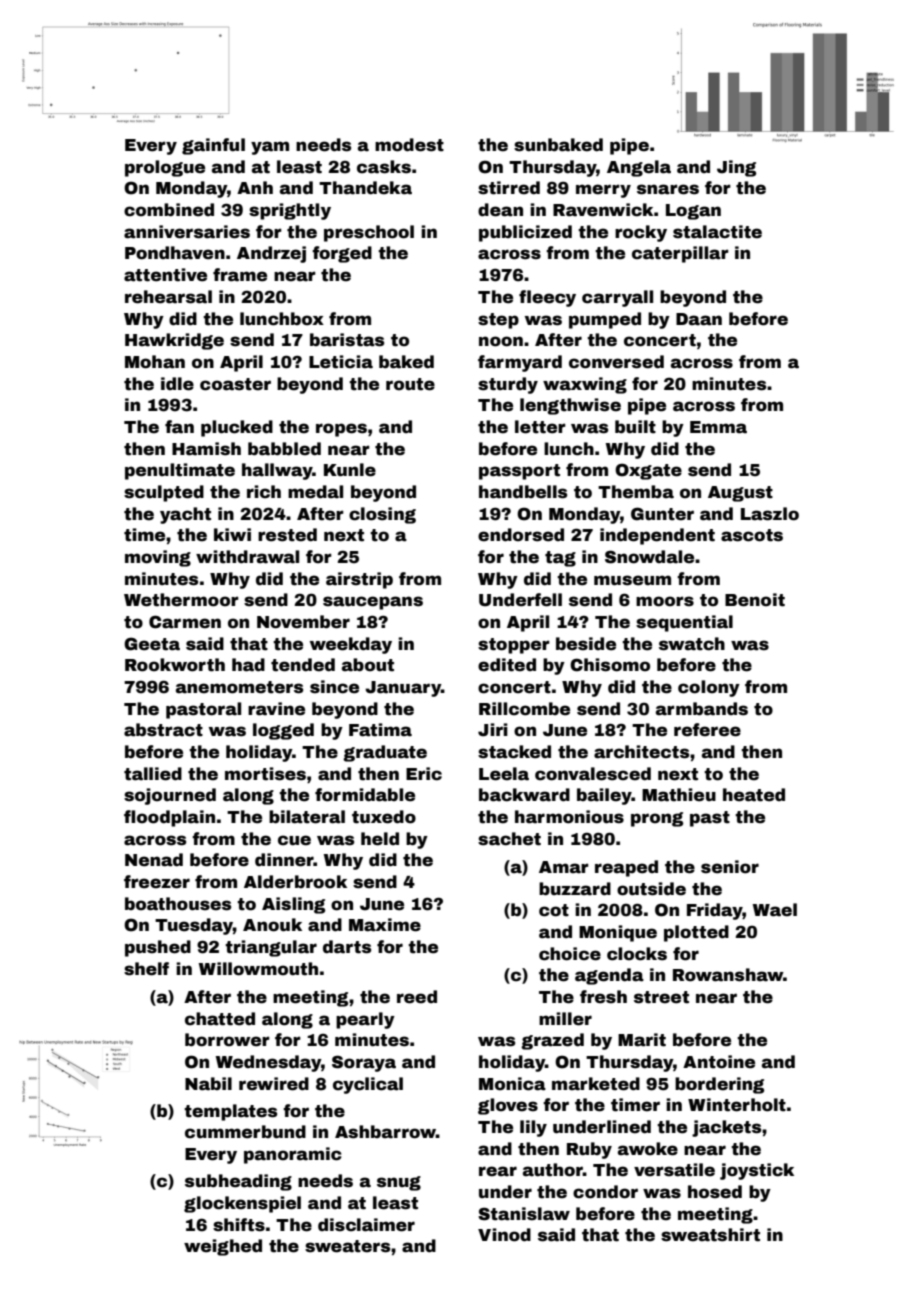 This screenshot has width=924, height=1311. Describe the element at coordinates (223, 1247) in the screenshot. I see `weighed` at that location.
